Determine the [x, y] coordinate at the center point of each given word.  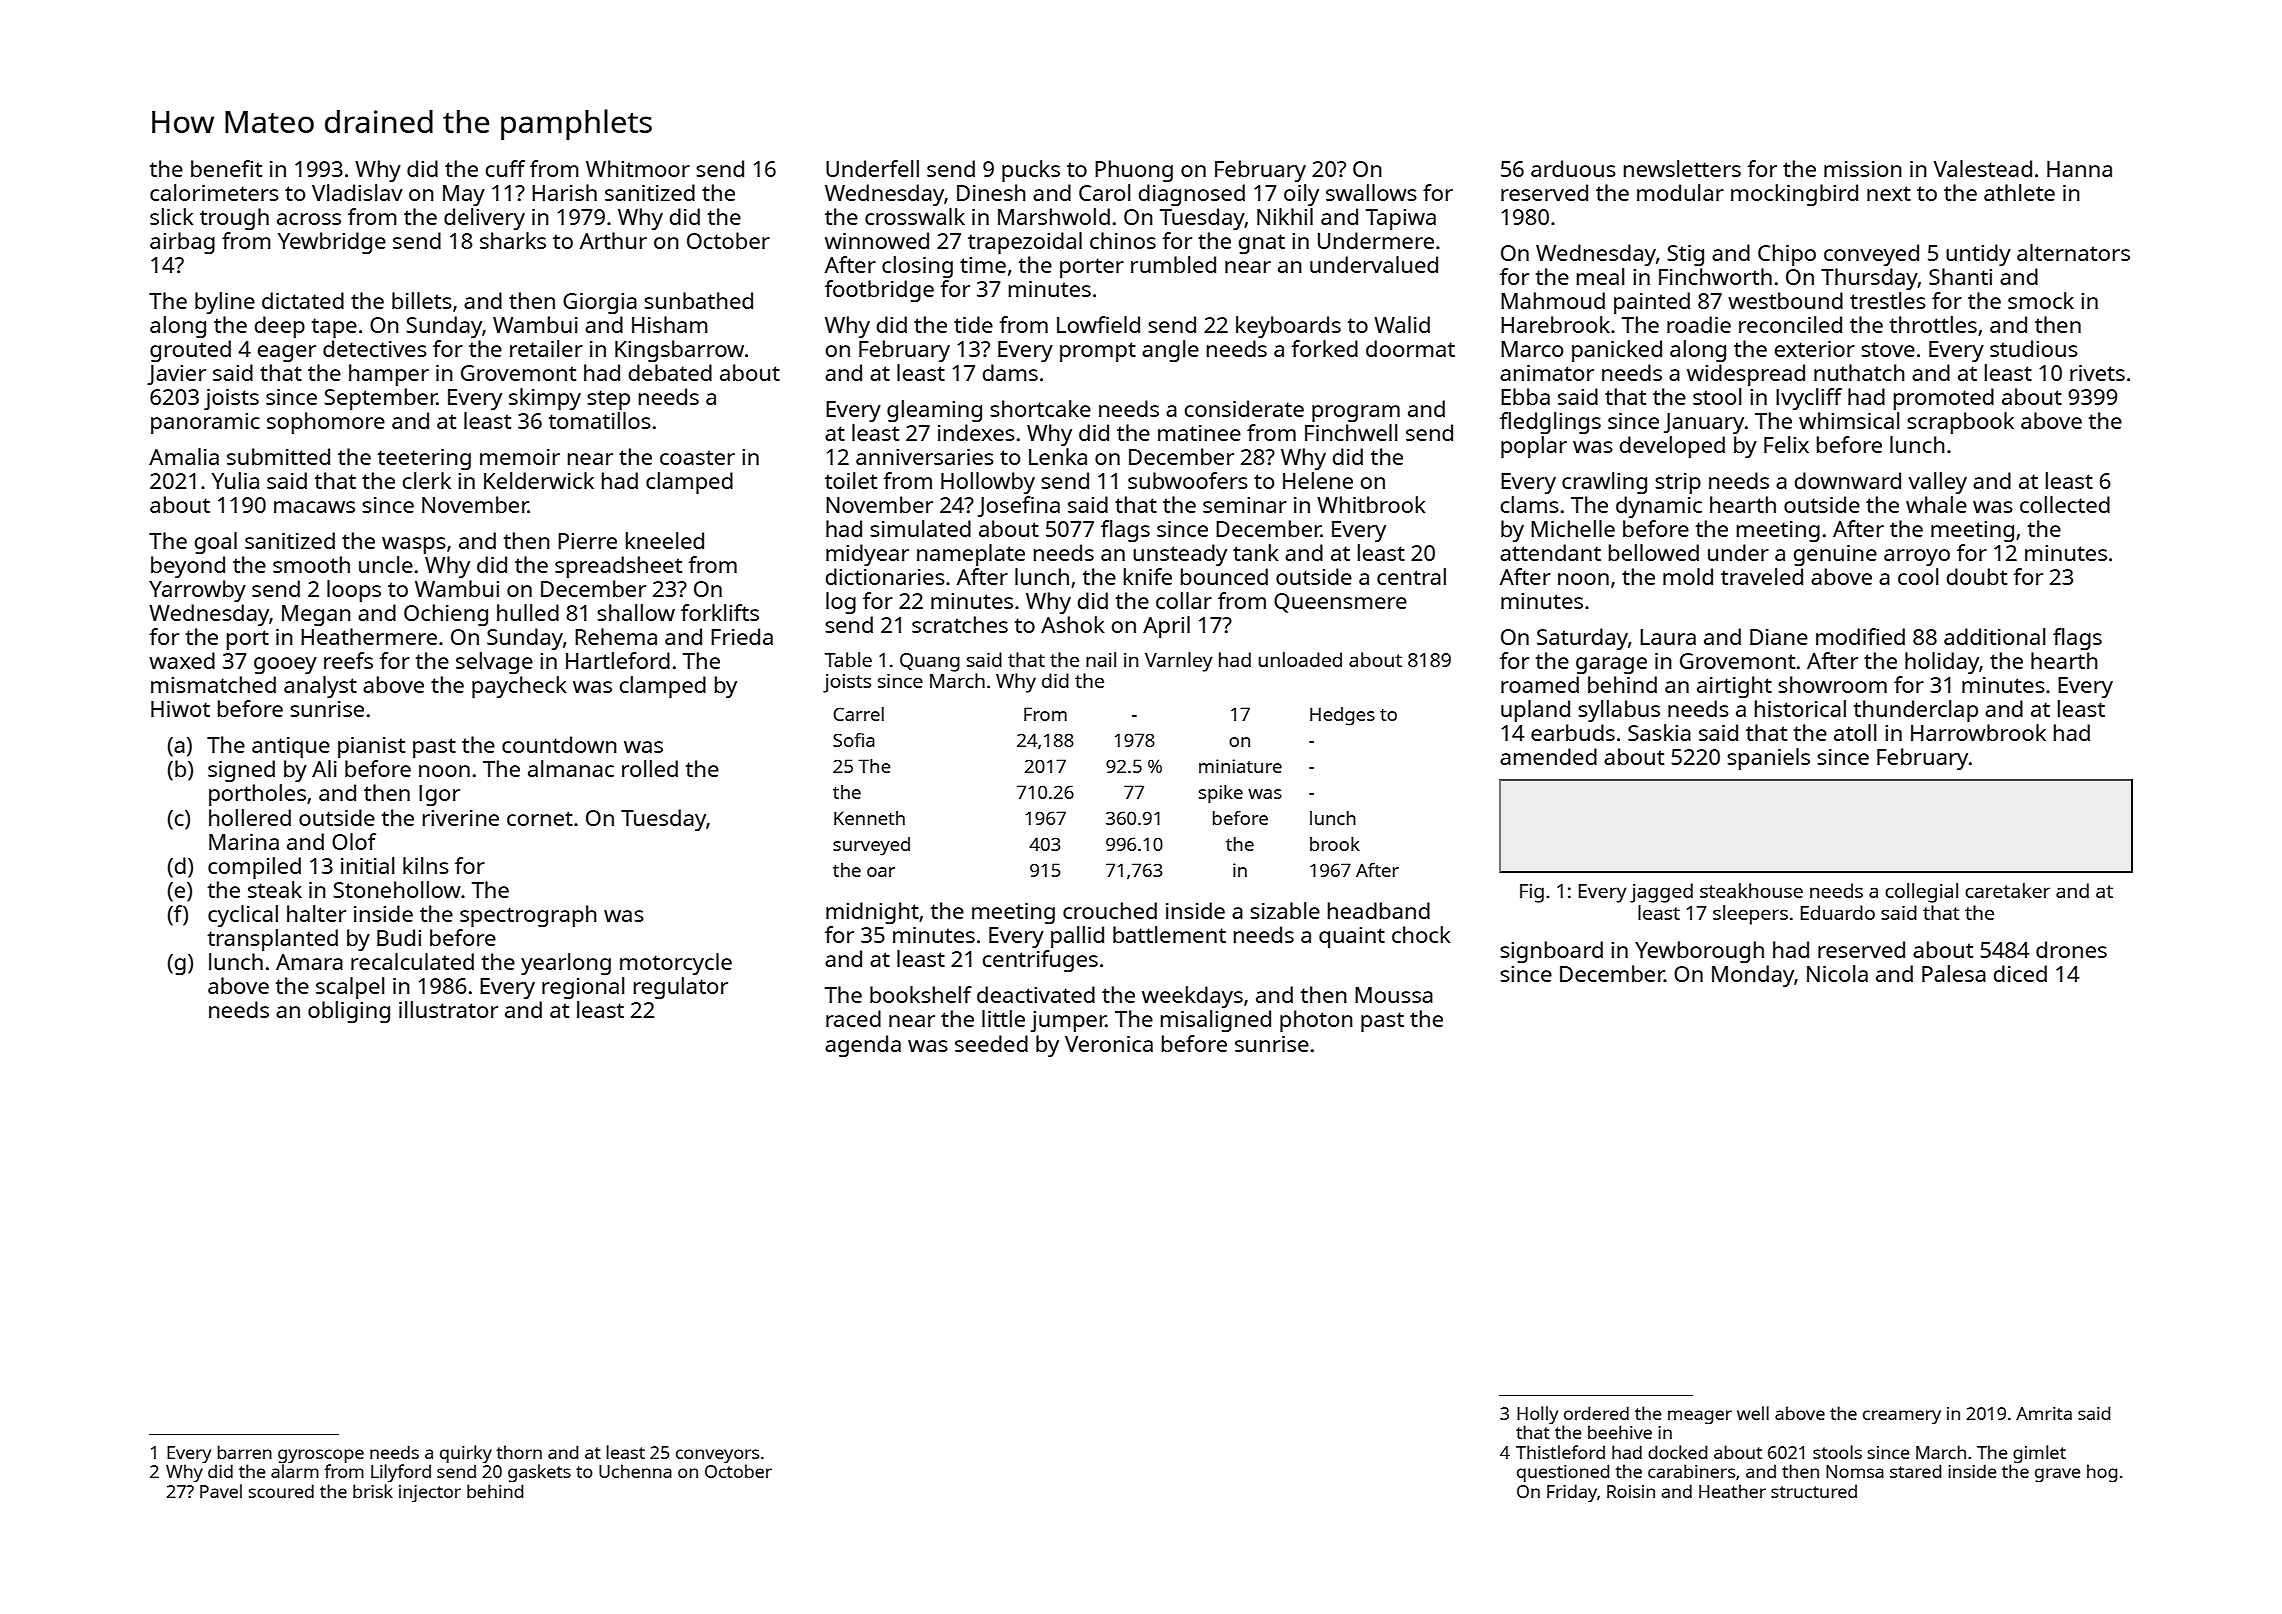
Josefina [1019, 506]
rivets [2097, 373]
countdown [559, 744]
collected [2065, 504]
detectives [375, 348]
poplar [1534, 447]
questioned [1563, 1473]
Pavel [221, 1491]
